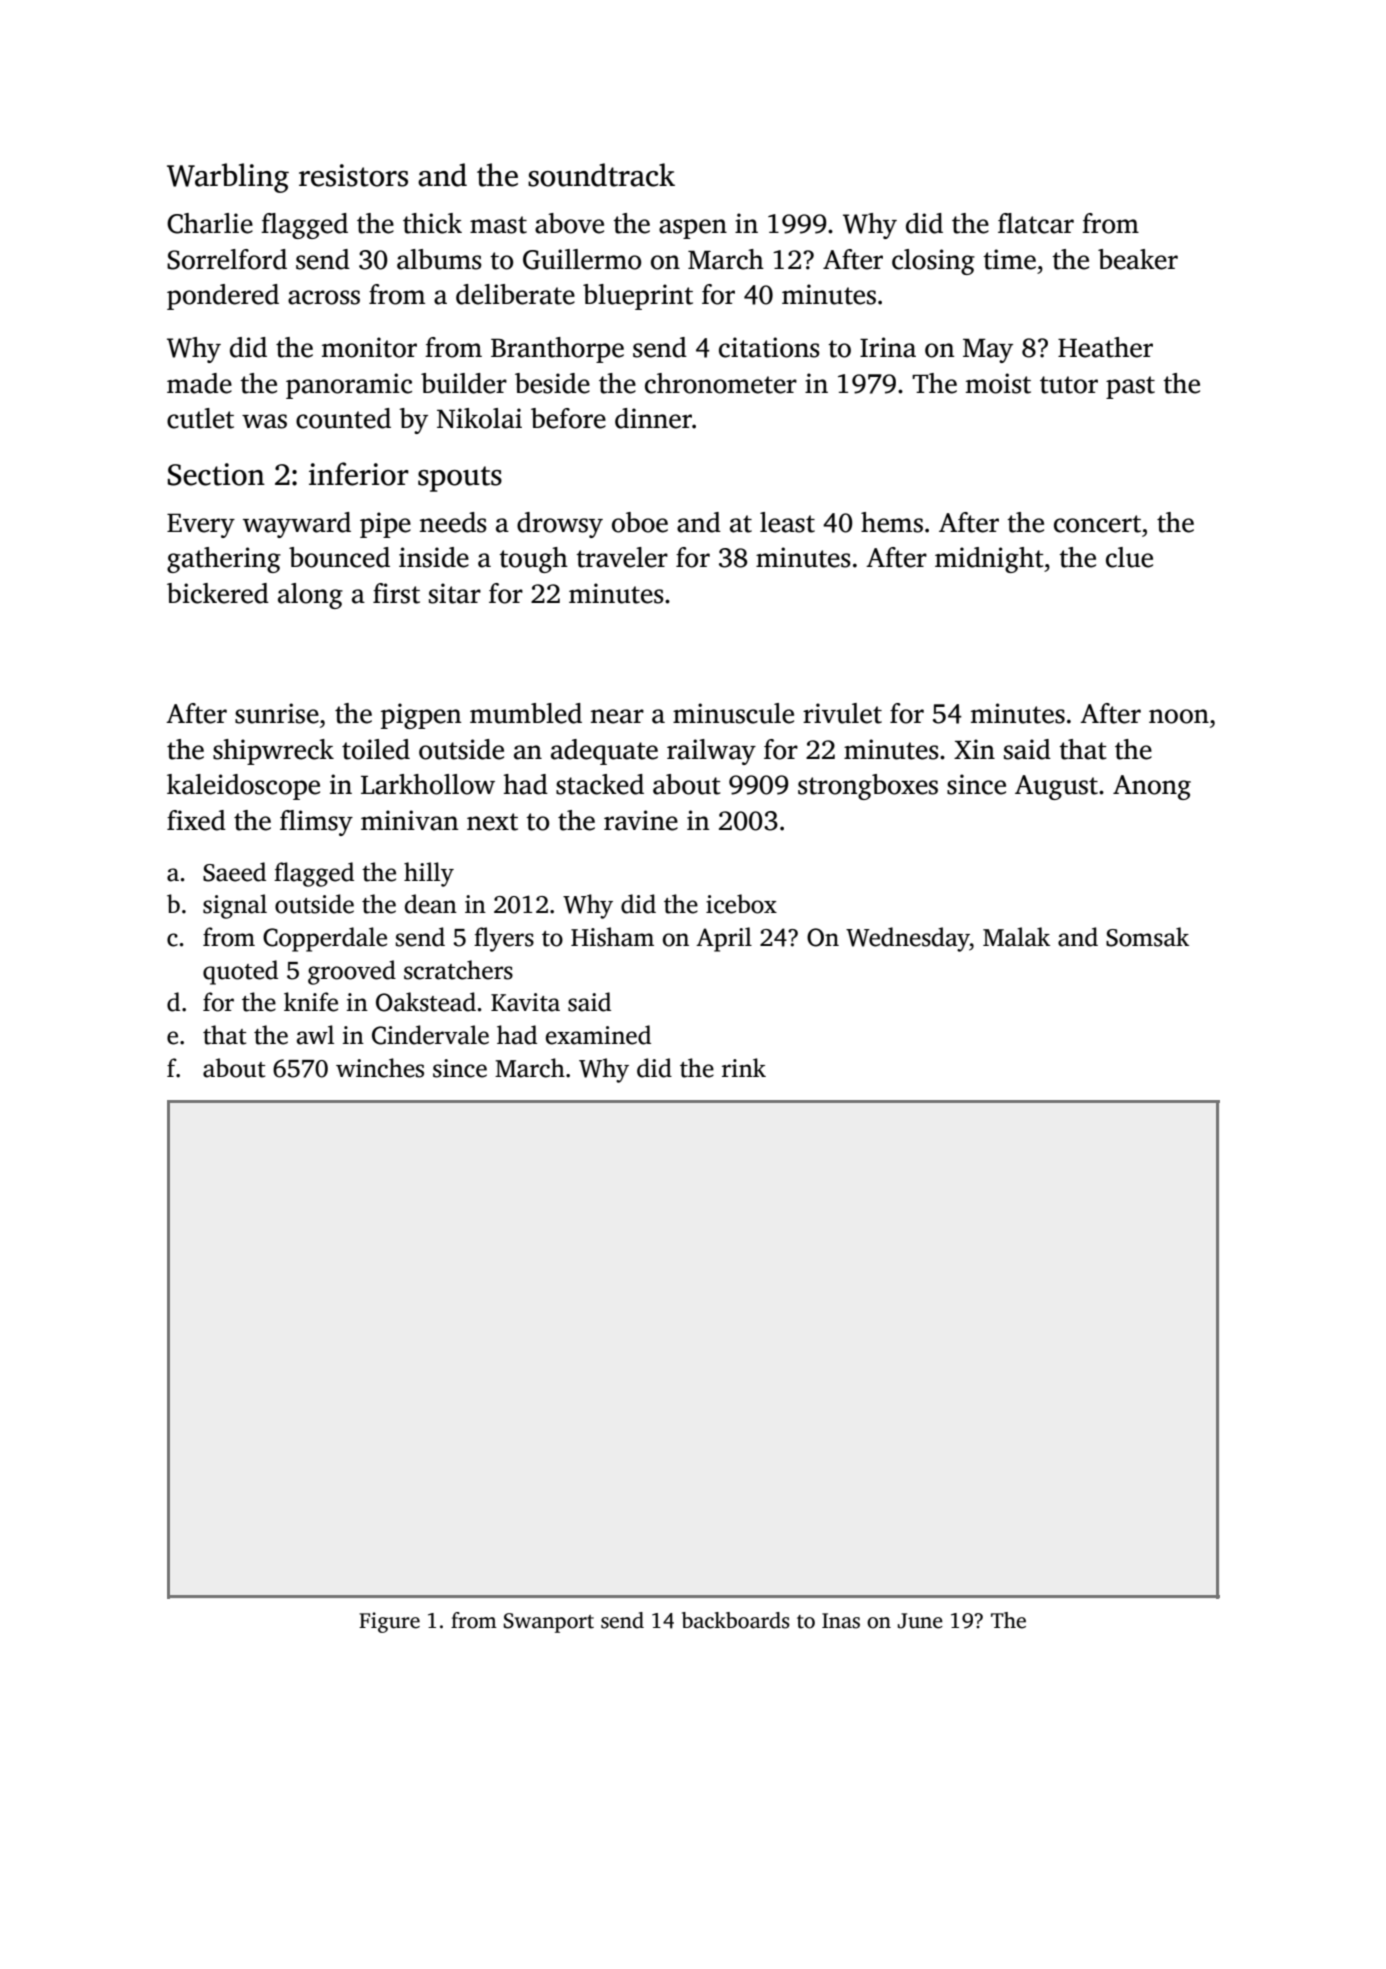  Describe the element at coordinates (733, 713) in the screenshot. I see `minuscule` at that location.
